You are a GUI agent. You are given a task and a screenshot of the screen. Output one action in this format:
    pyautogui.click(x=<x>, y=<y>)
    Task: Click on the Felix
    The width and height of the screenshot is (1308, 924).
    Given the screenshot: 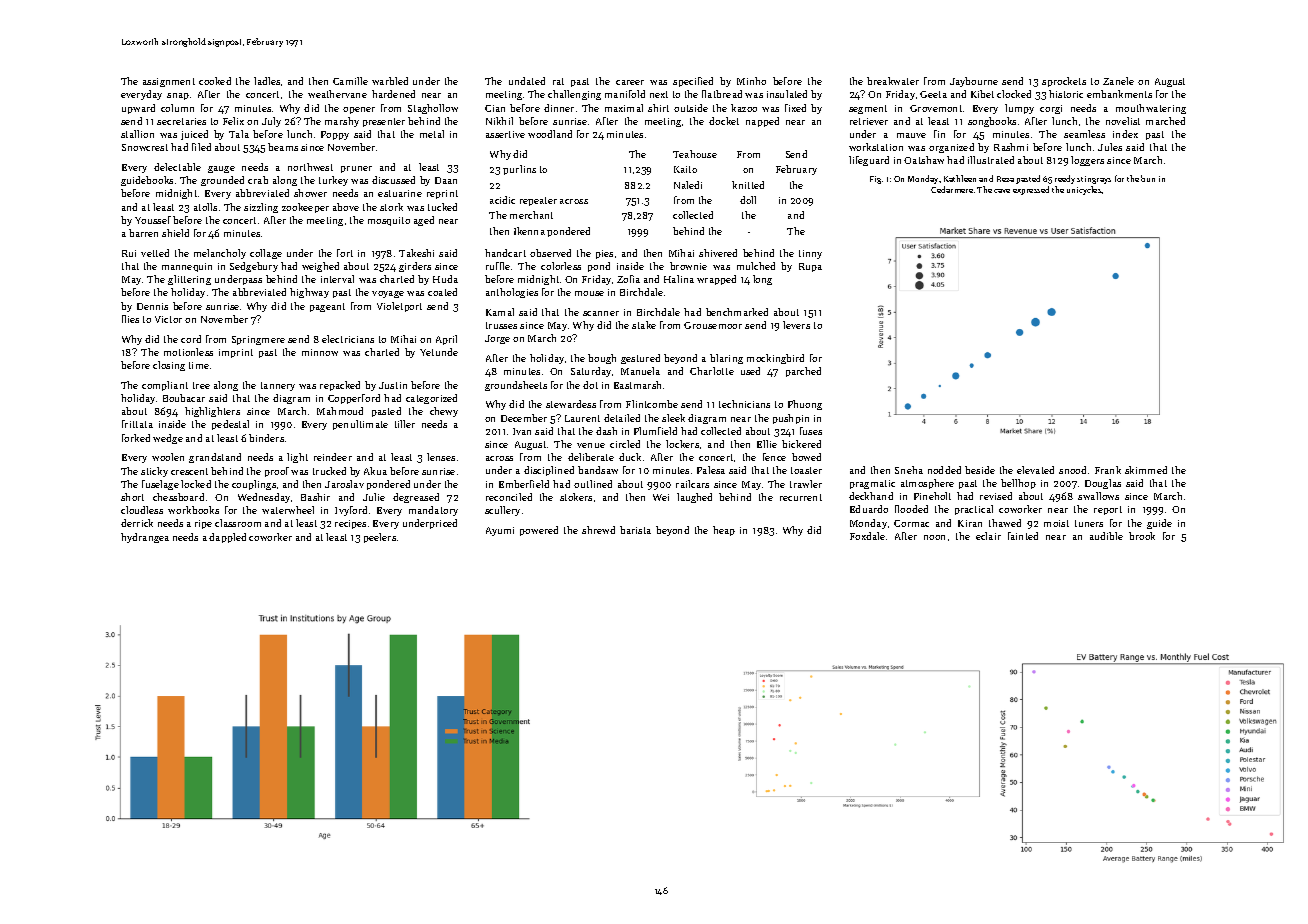 What is the action you would take?
    pyautogui.click(x=233, y=121)
